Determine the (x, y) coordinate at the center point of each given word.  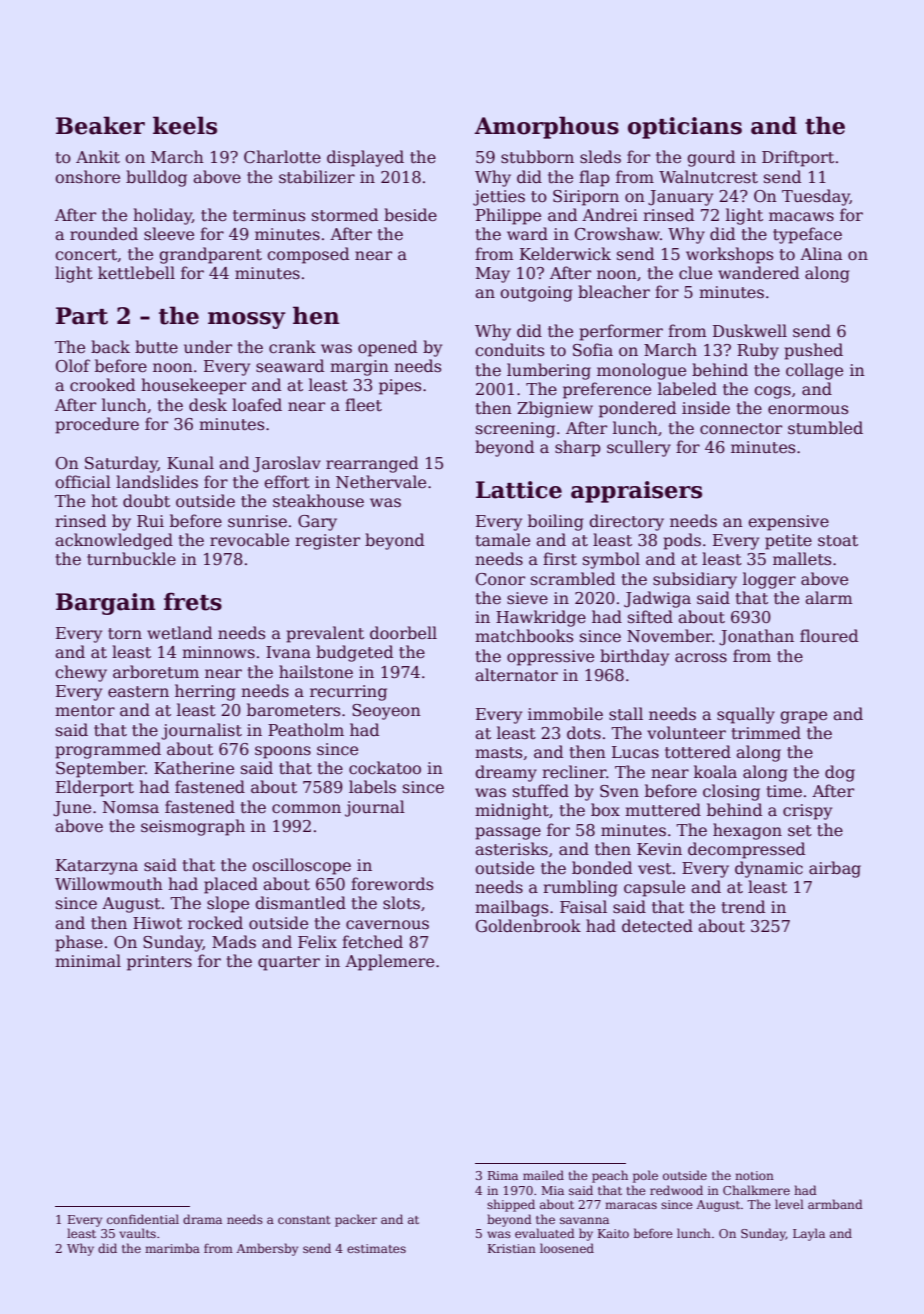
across (701, 658)
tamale (503, 540)
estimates (376, 1248)
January (680, 198)
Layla (809, 1234)
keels (185, 125)
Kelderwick (565, 254)
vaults (137, 1233)
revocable (249, 540)
